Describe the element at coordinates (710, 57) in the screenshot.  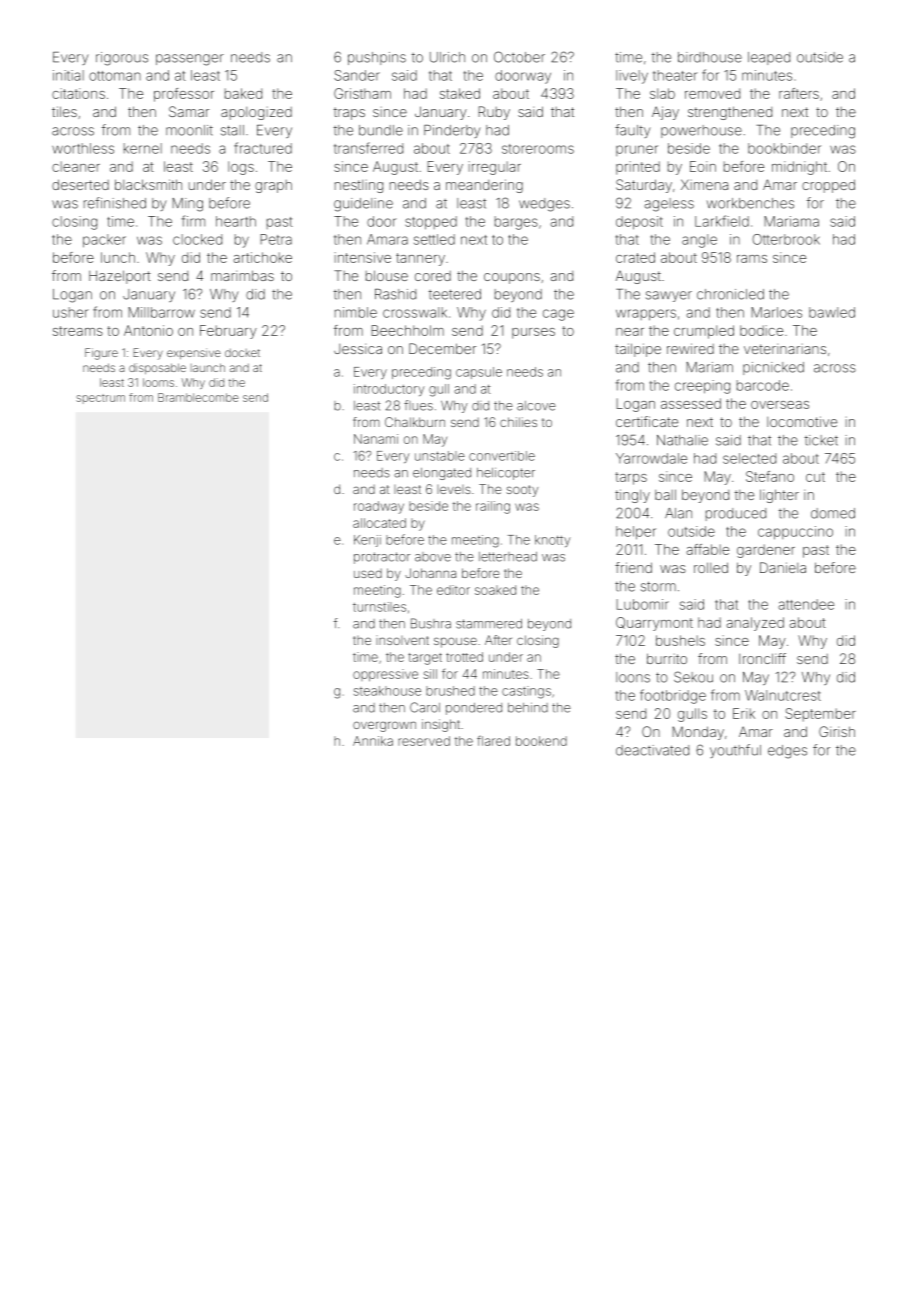
I see `birdhouse` at that location.
